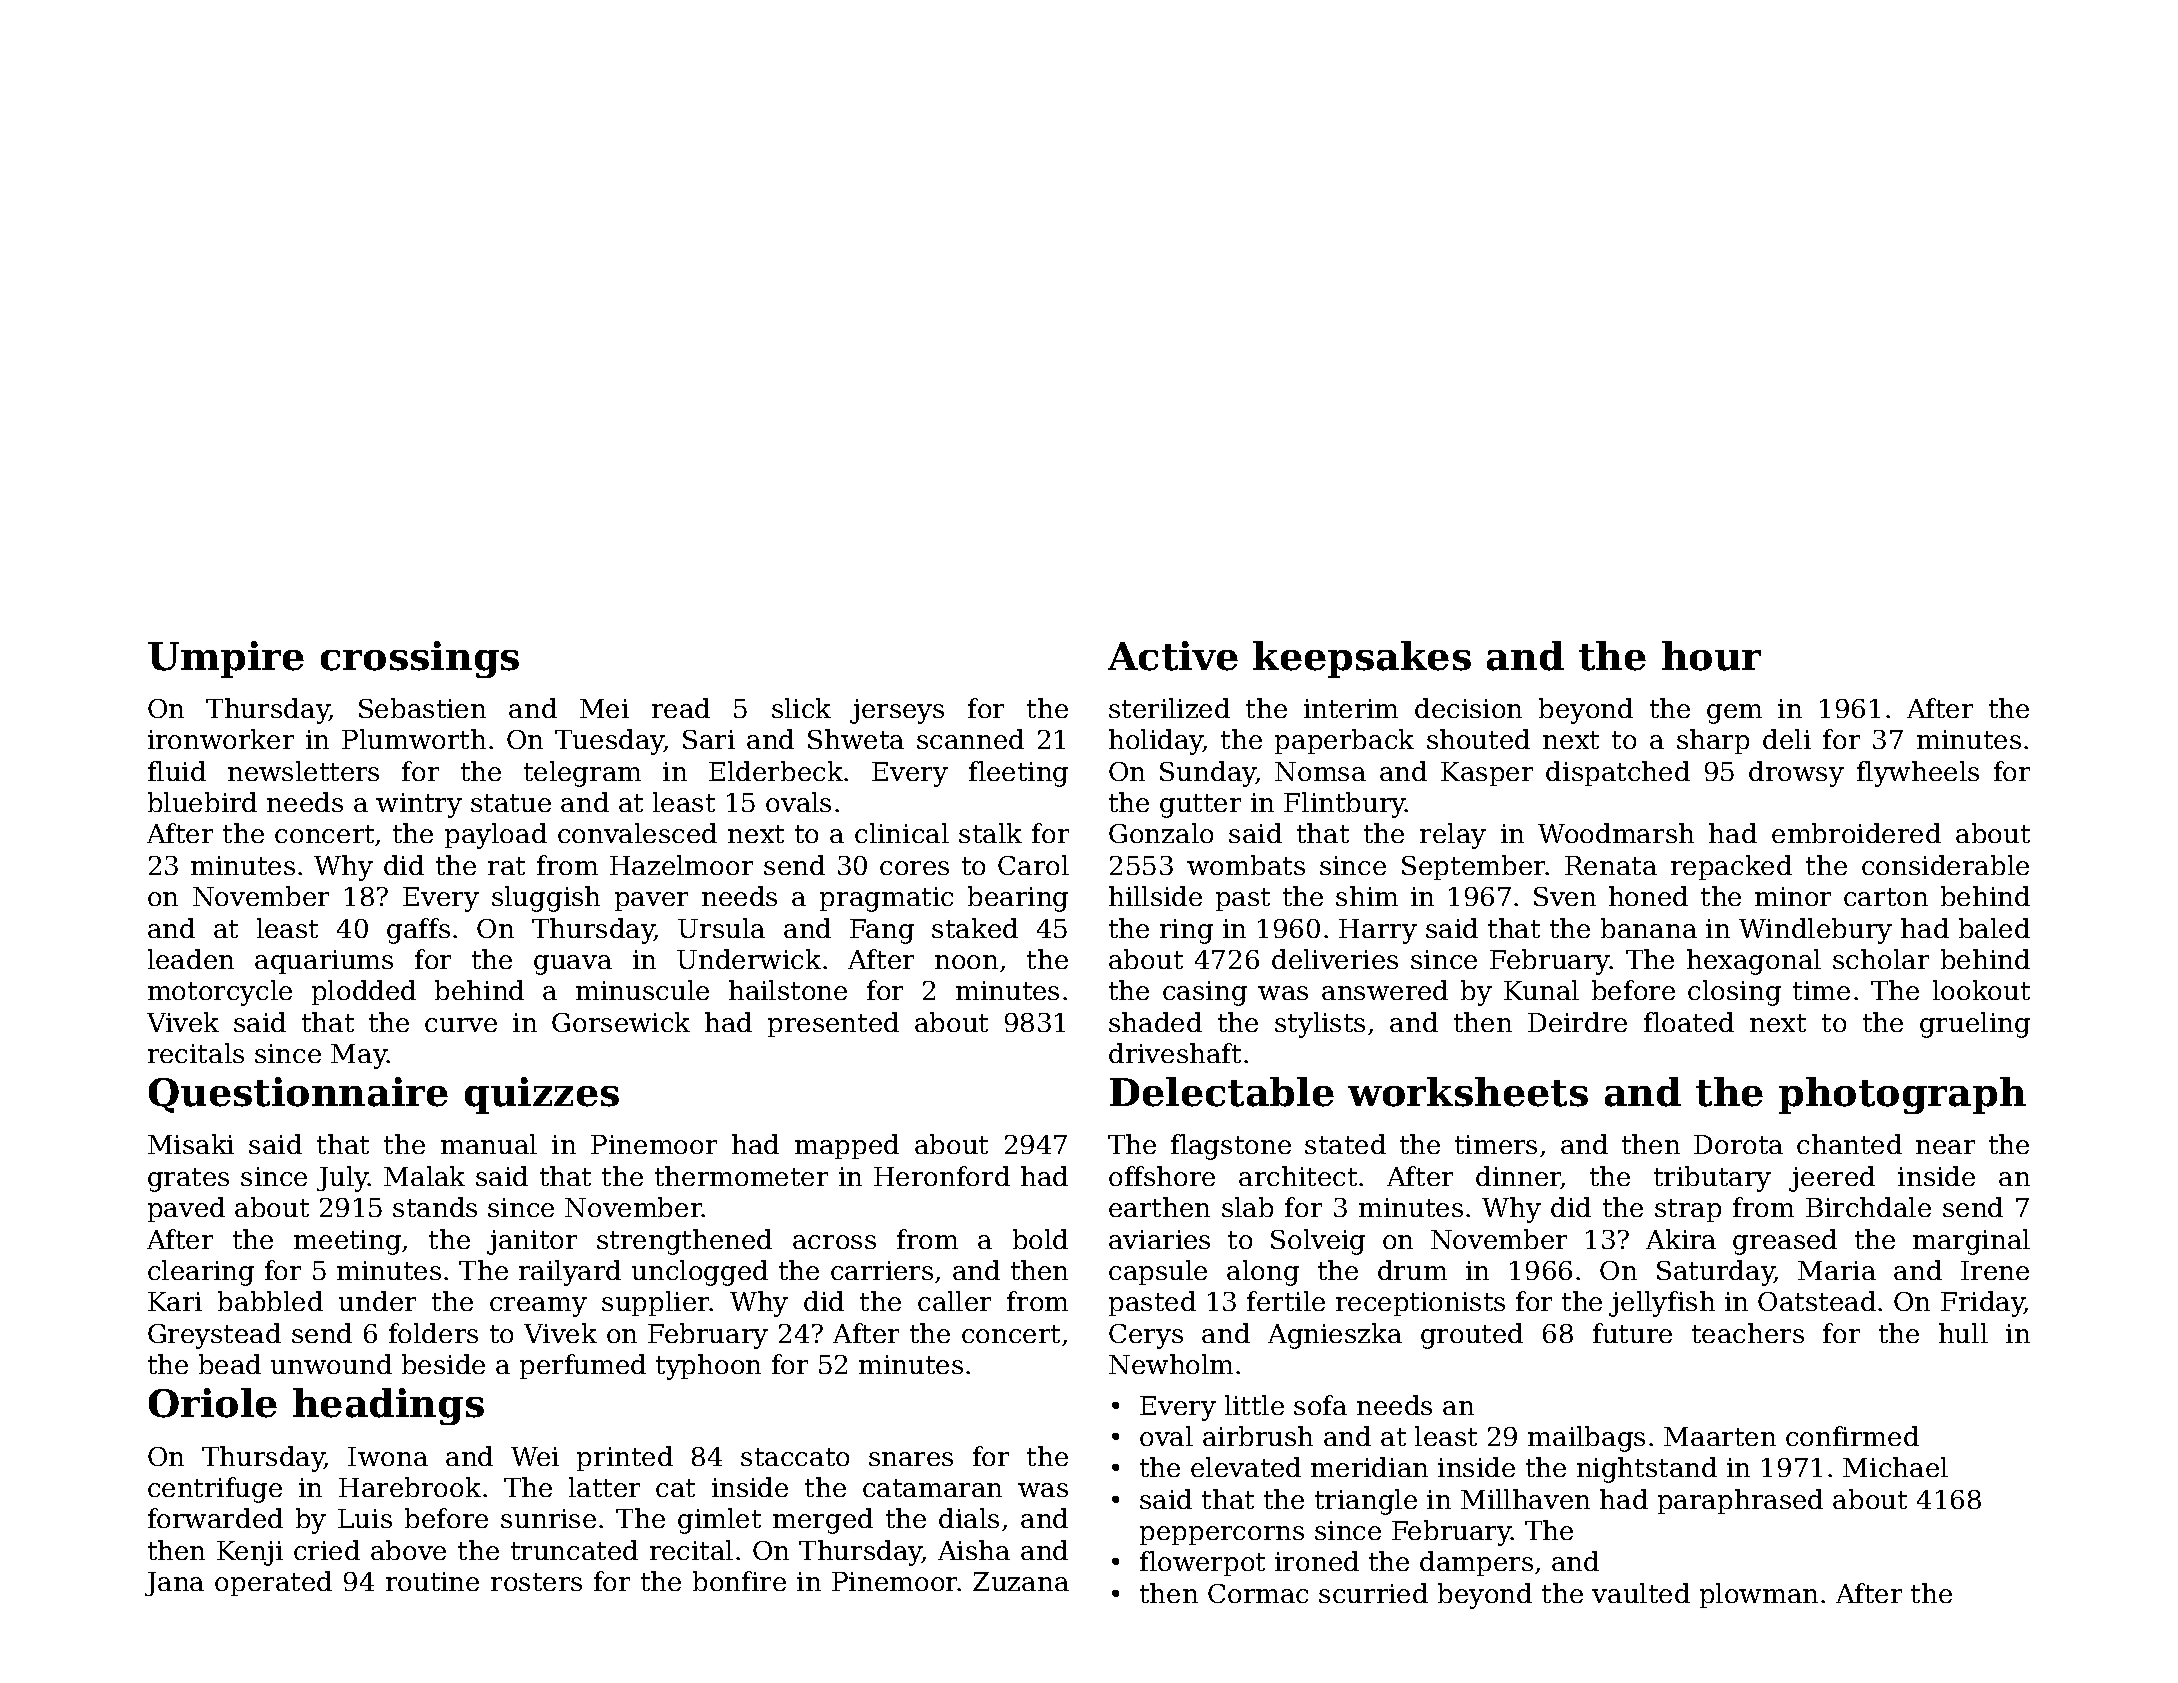 The image size is (2178, 1683). Describe the element at coordinates (1586, 1439) in the screenshot. I see `mailbags` at that location.
